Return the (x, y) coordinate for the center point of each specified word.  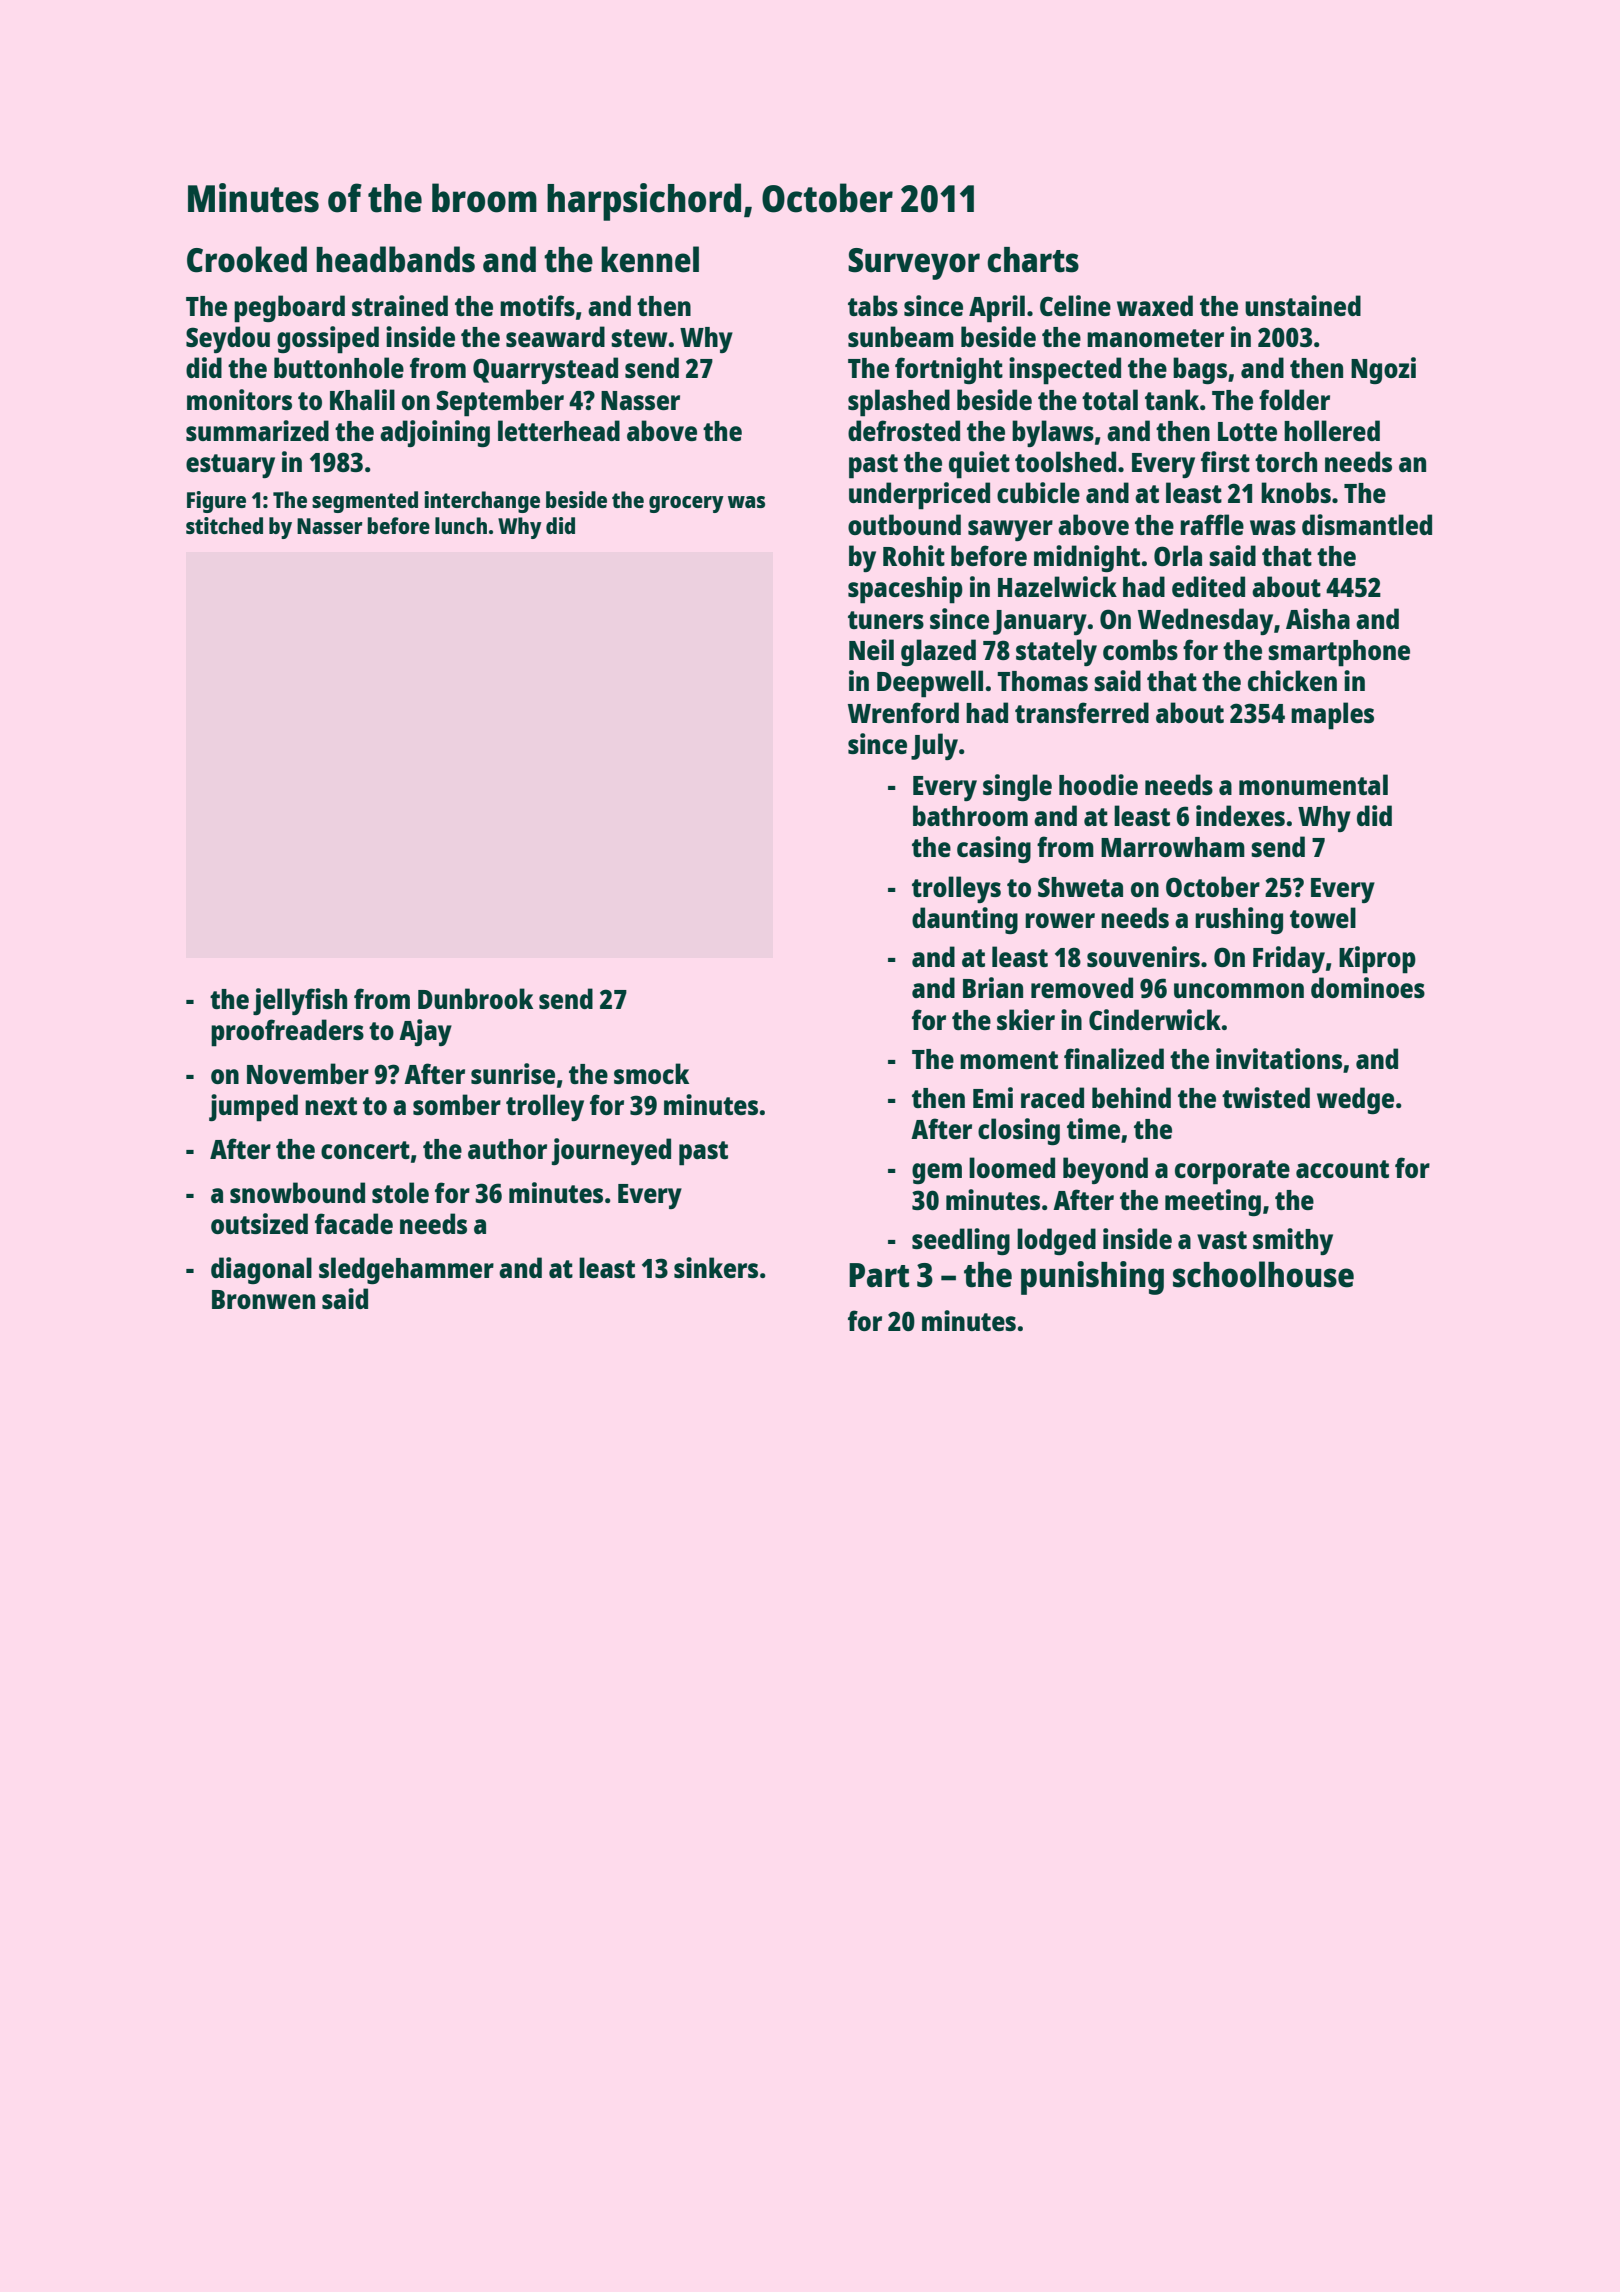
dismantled (1367, 524)
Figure (216, 502)
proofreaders (287, 1033)
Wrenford (903, 712)
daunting (965, 920)
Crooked (247, 259)
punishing (1092, 1278)
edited (1208, 586)
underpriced (919, 496)
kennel (650, 259)
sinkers (716, 1267)
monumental (1313, 784)
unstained (1303, 305)
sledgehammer (406, 1270)
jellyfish (300, 1001)
